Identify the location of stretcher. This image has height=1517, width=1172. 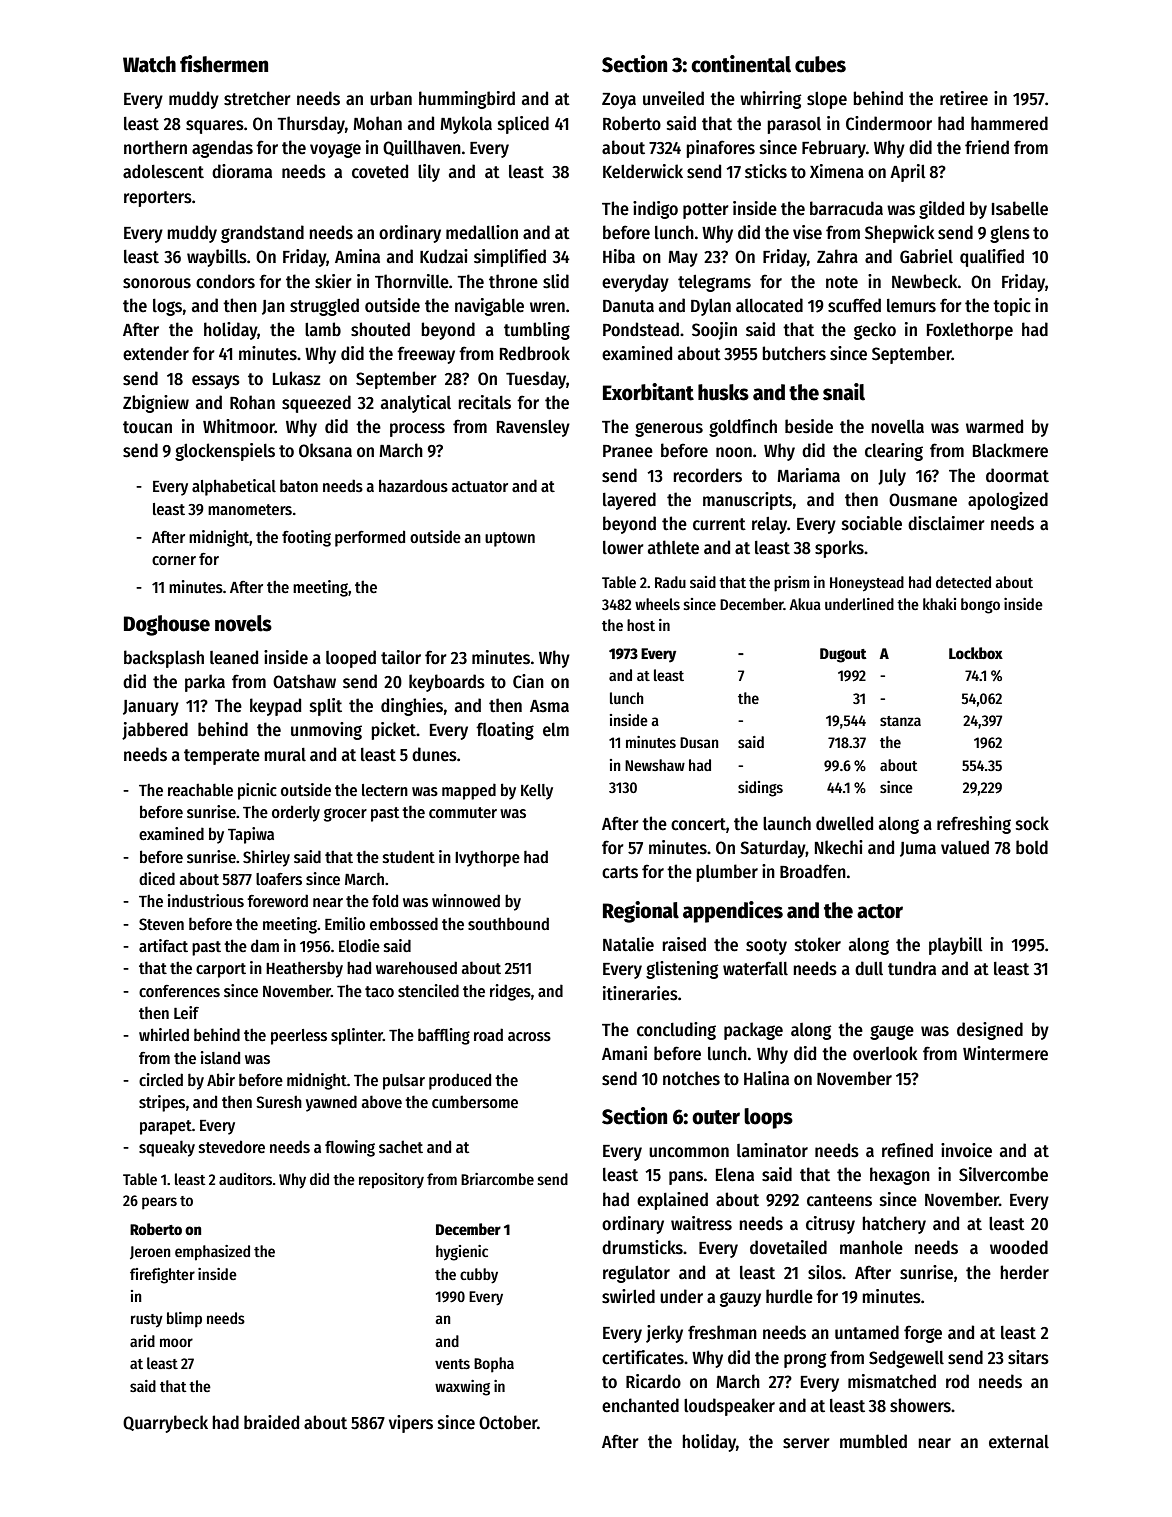
(257, 98).
